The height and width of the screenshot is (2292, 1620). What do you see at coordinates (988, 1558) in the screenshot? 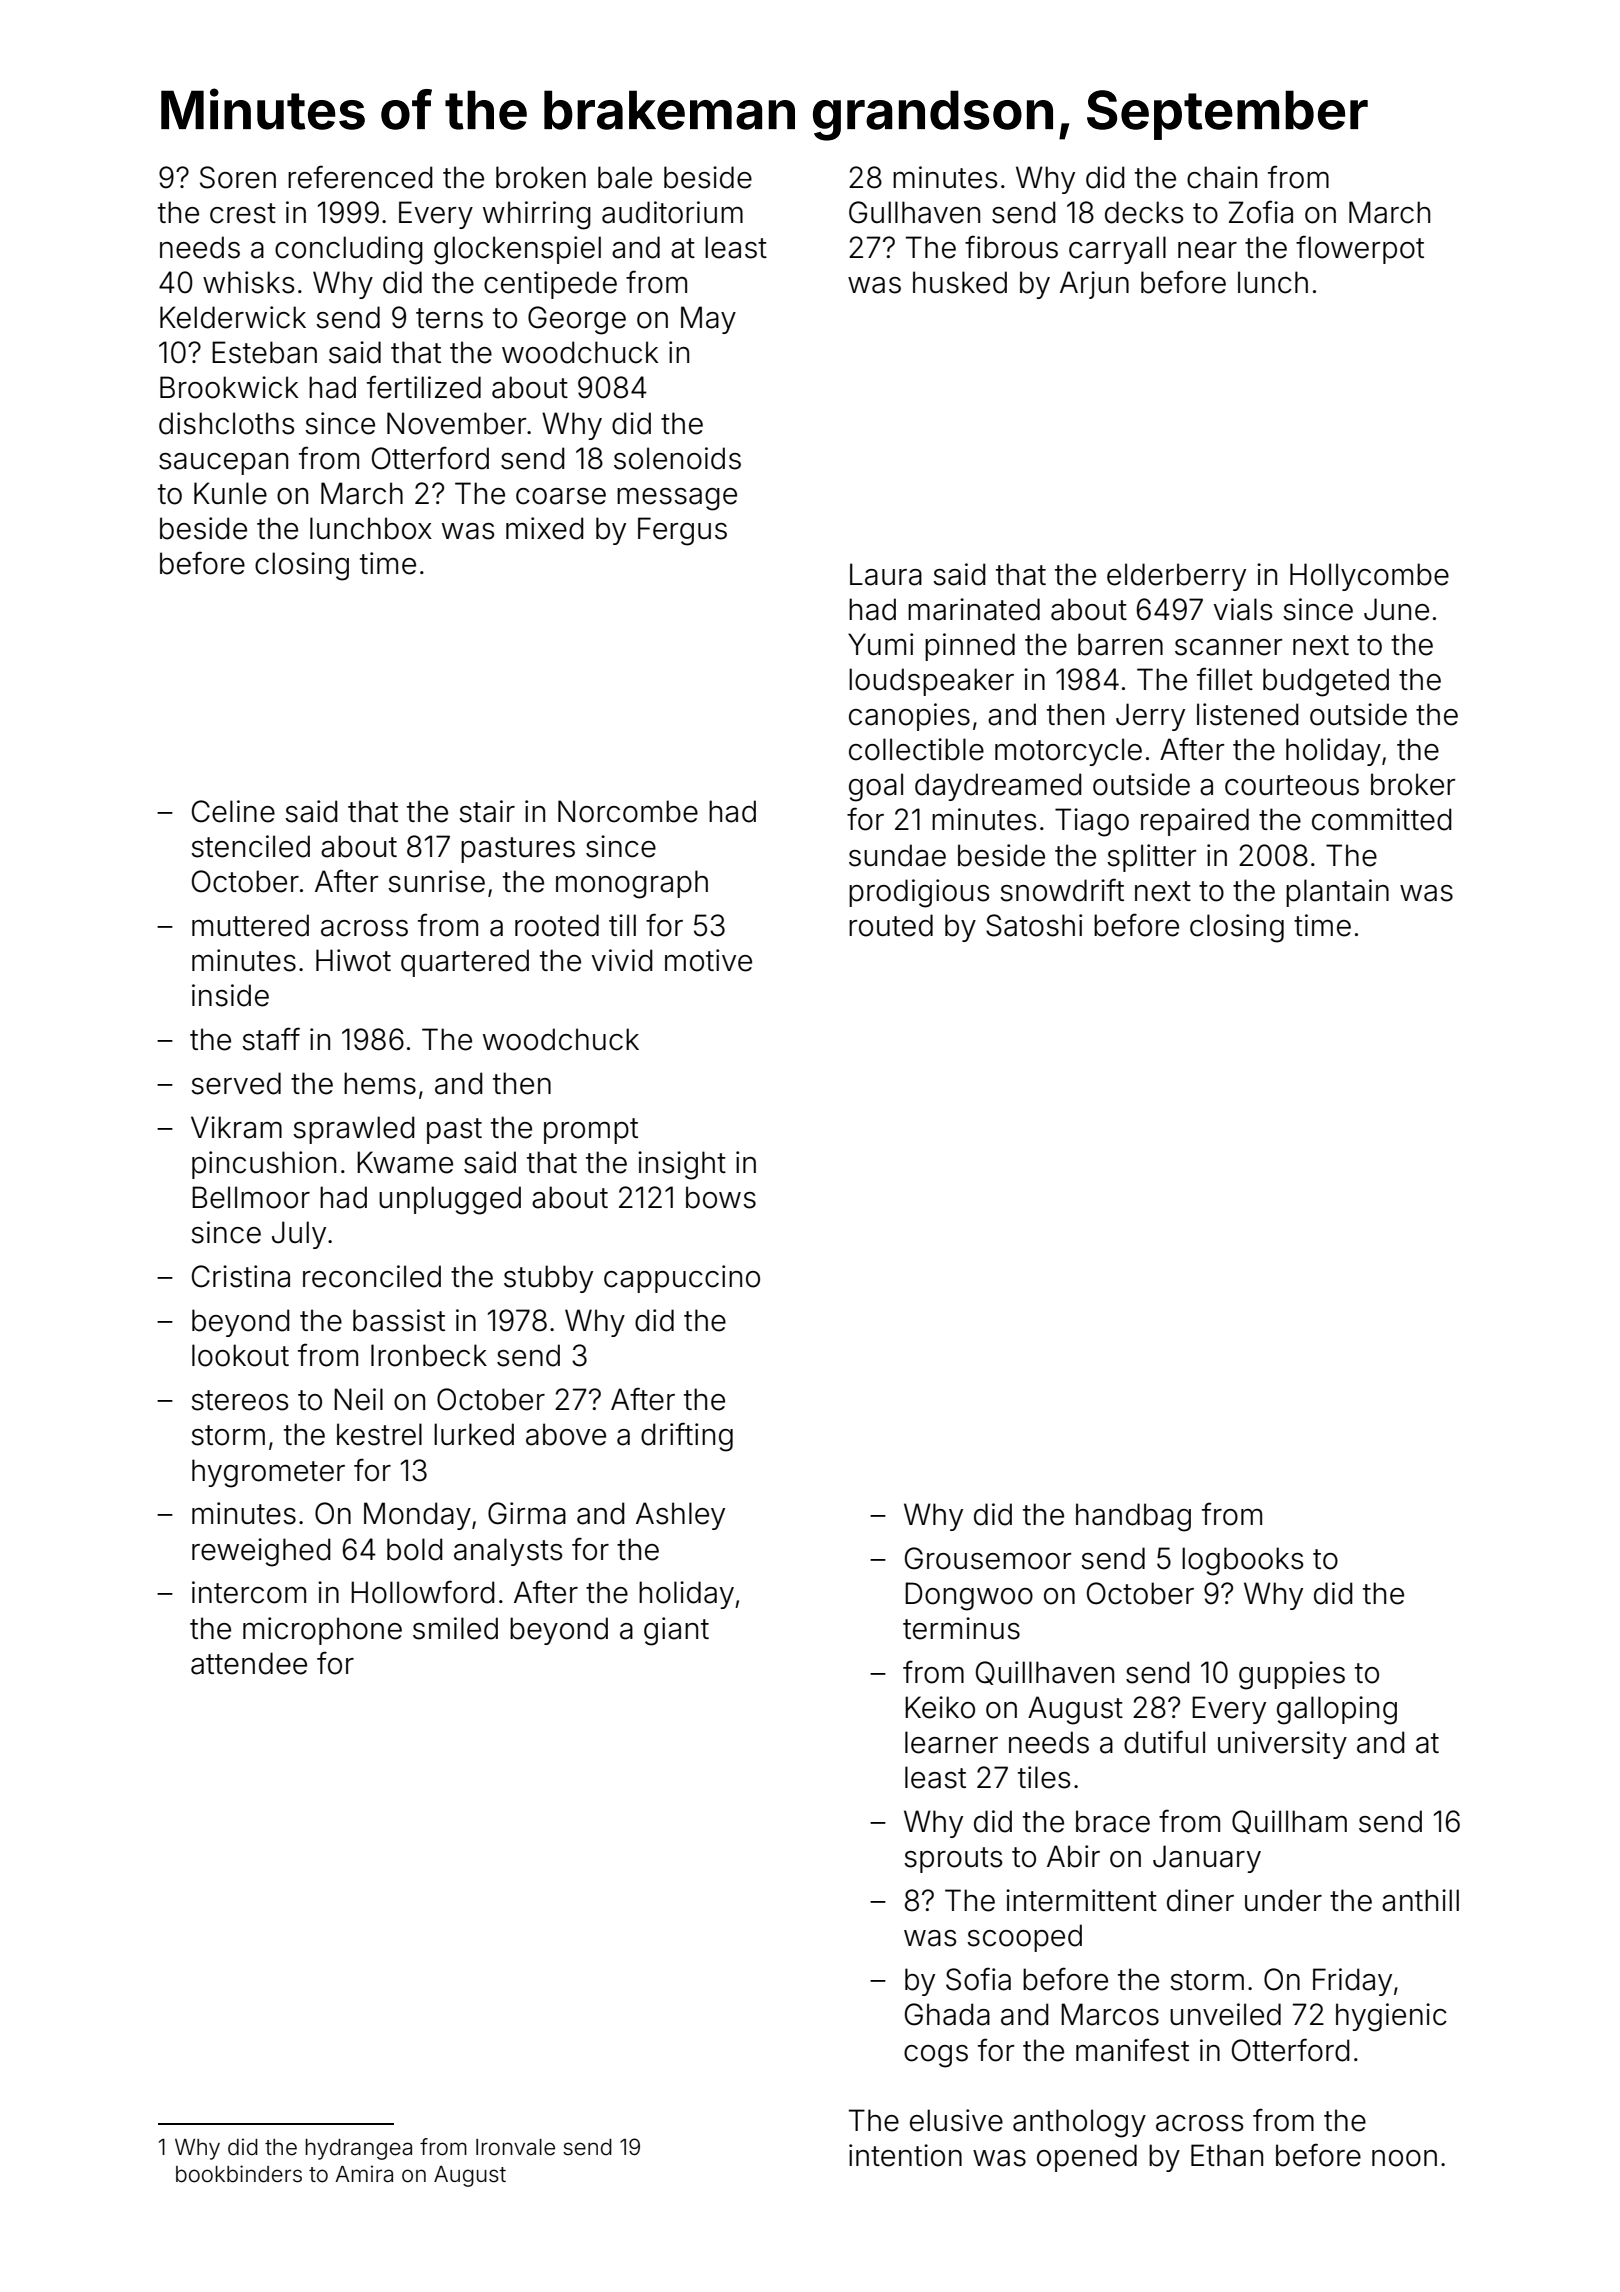
I see `Grousemoor` at bounding box center [988, 1558].
